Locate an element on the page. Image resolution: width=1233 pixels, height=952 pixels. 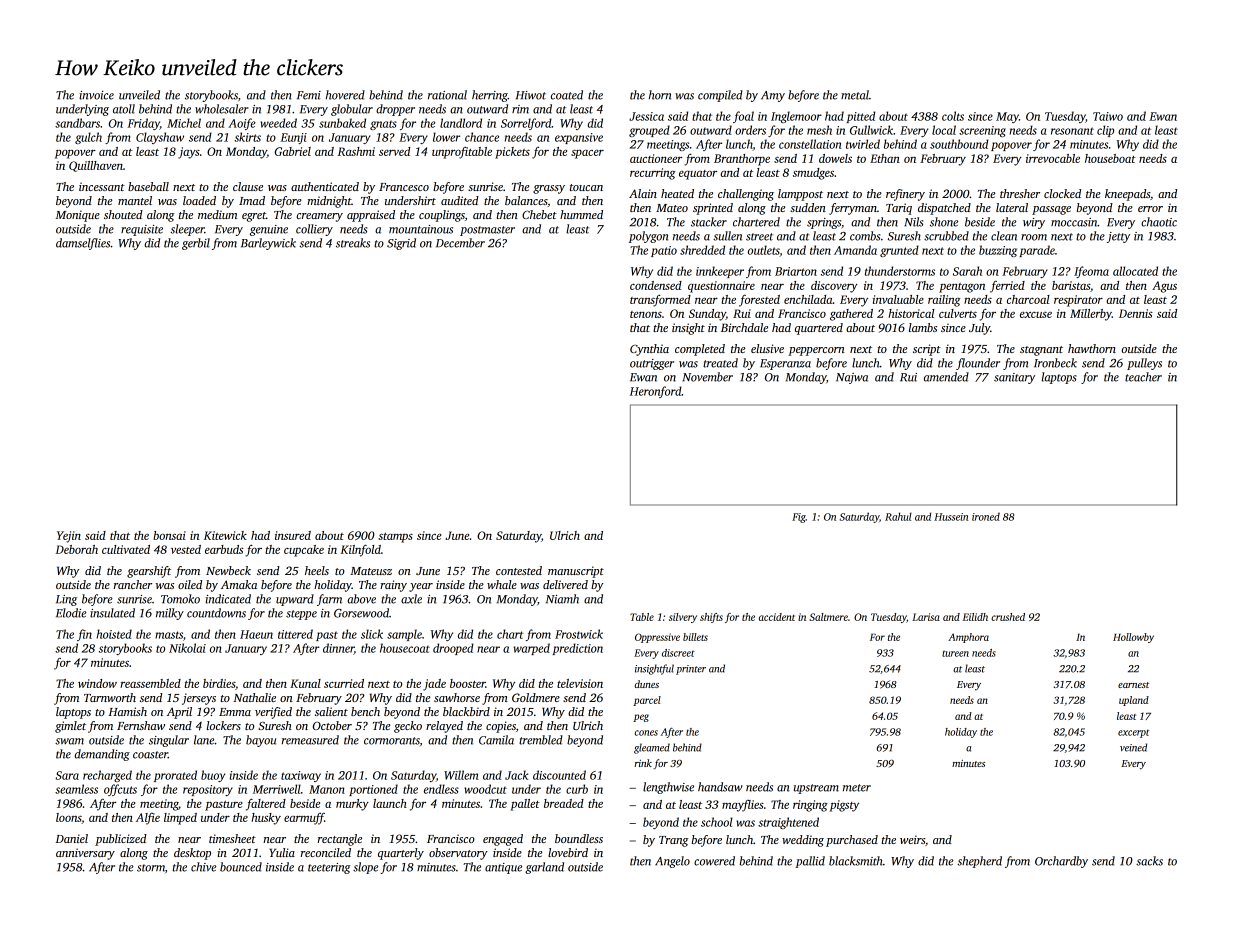
Cynthia is located at coordinates (649, 350).
